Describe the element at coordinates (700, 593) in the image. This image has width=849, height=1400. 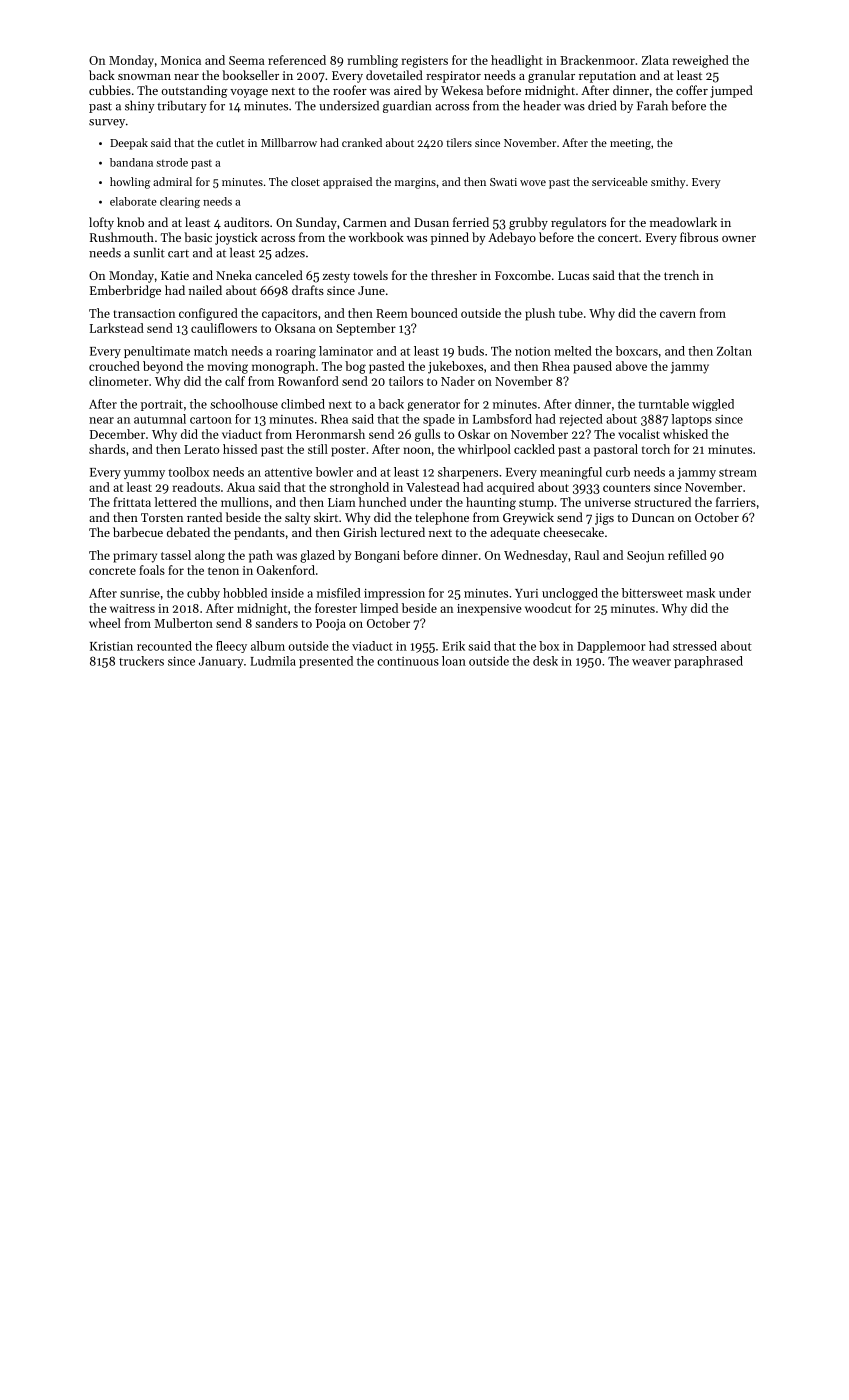
I see `mask` at that location.
